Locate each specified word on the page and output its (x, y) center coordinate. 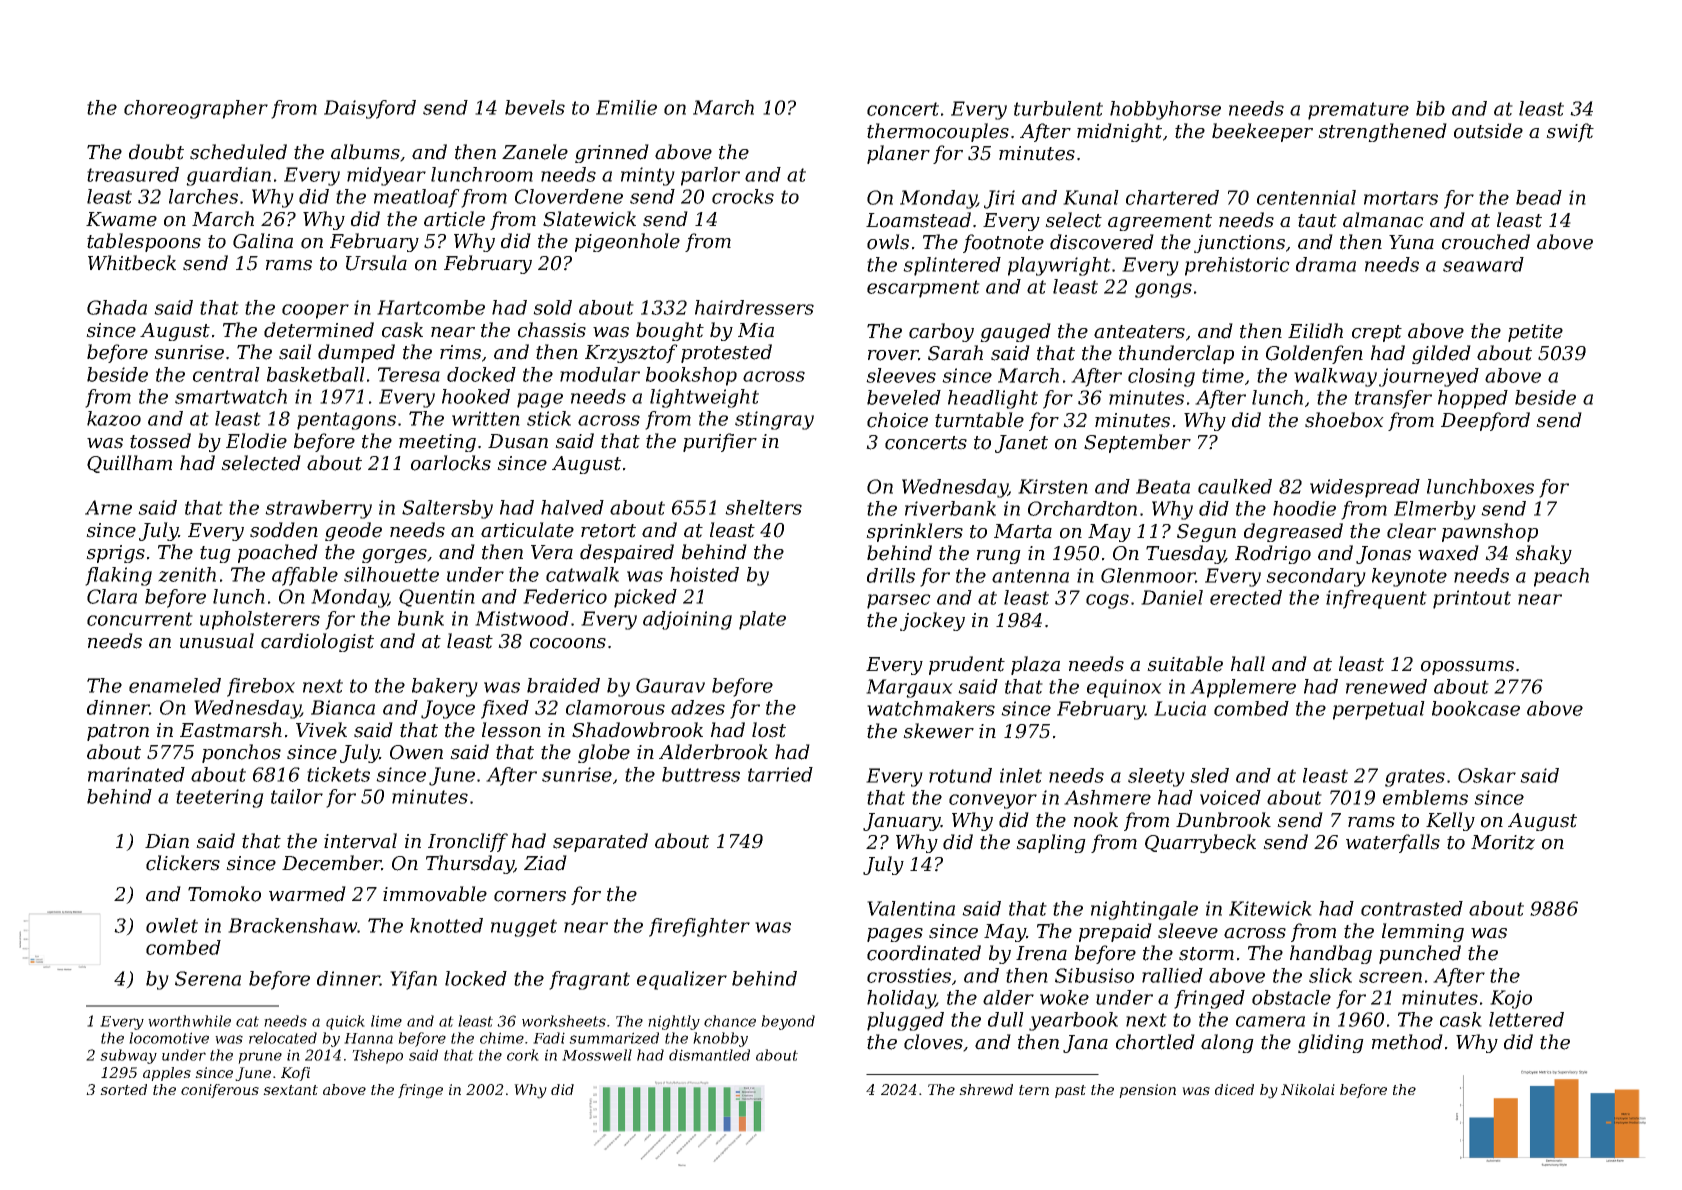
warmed (307, 894)
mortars (1401, 198)
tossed (160, 441)
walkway (1335, 377)
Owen (416, 752)
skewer (938, 731)
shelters (763, 507)
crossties (909, 975)
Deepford (1485, 421)
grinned (612, 153)
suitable (1185, 664)
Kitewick (1270, 908)
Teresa (409, 374)
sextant (290, 1090)
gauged (1015, 332)
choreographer (196, 109)
